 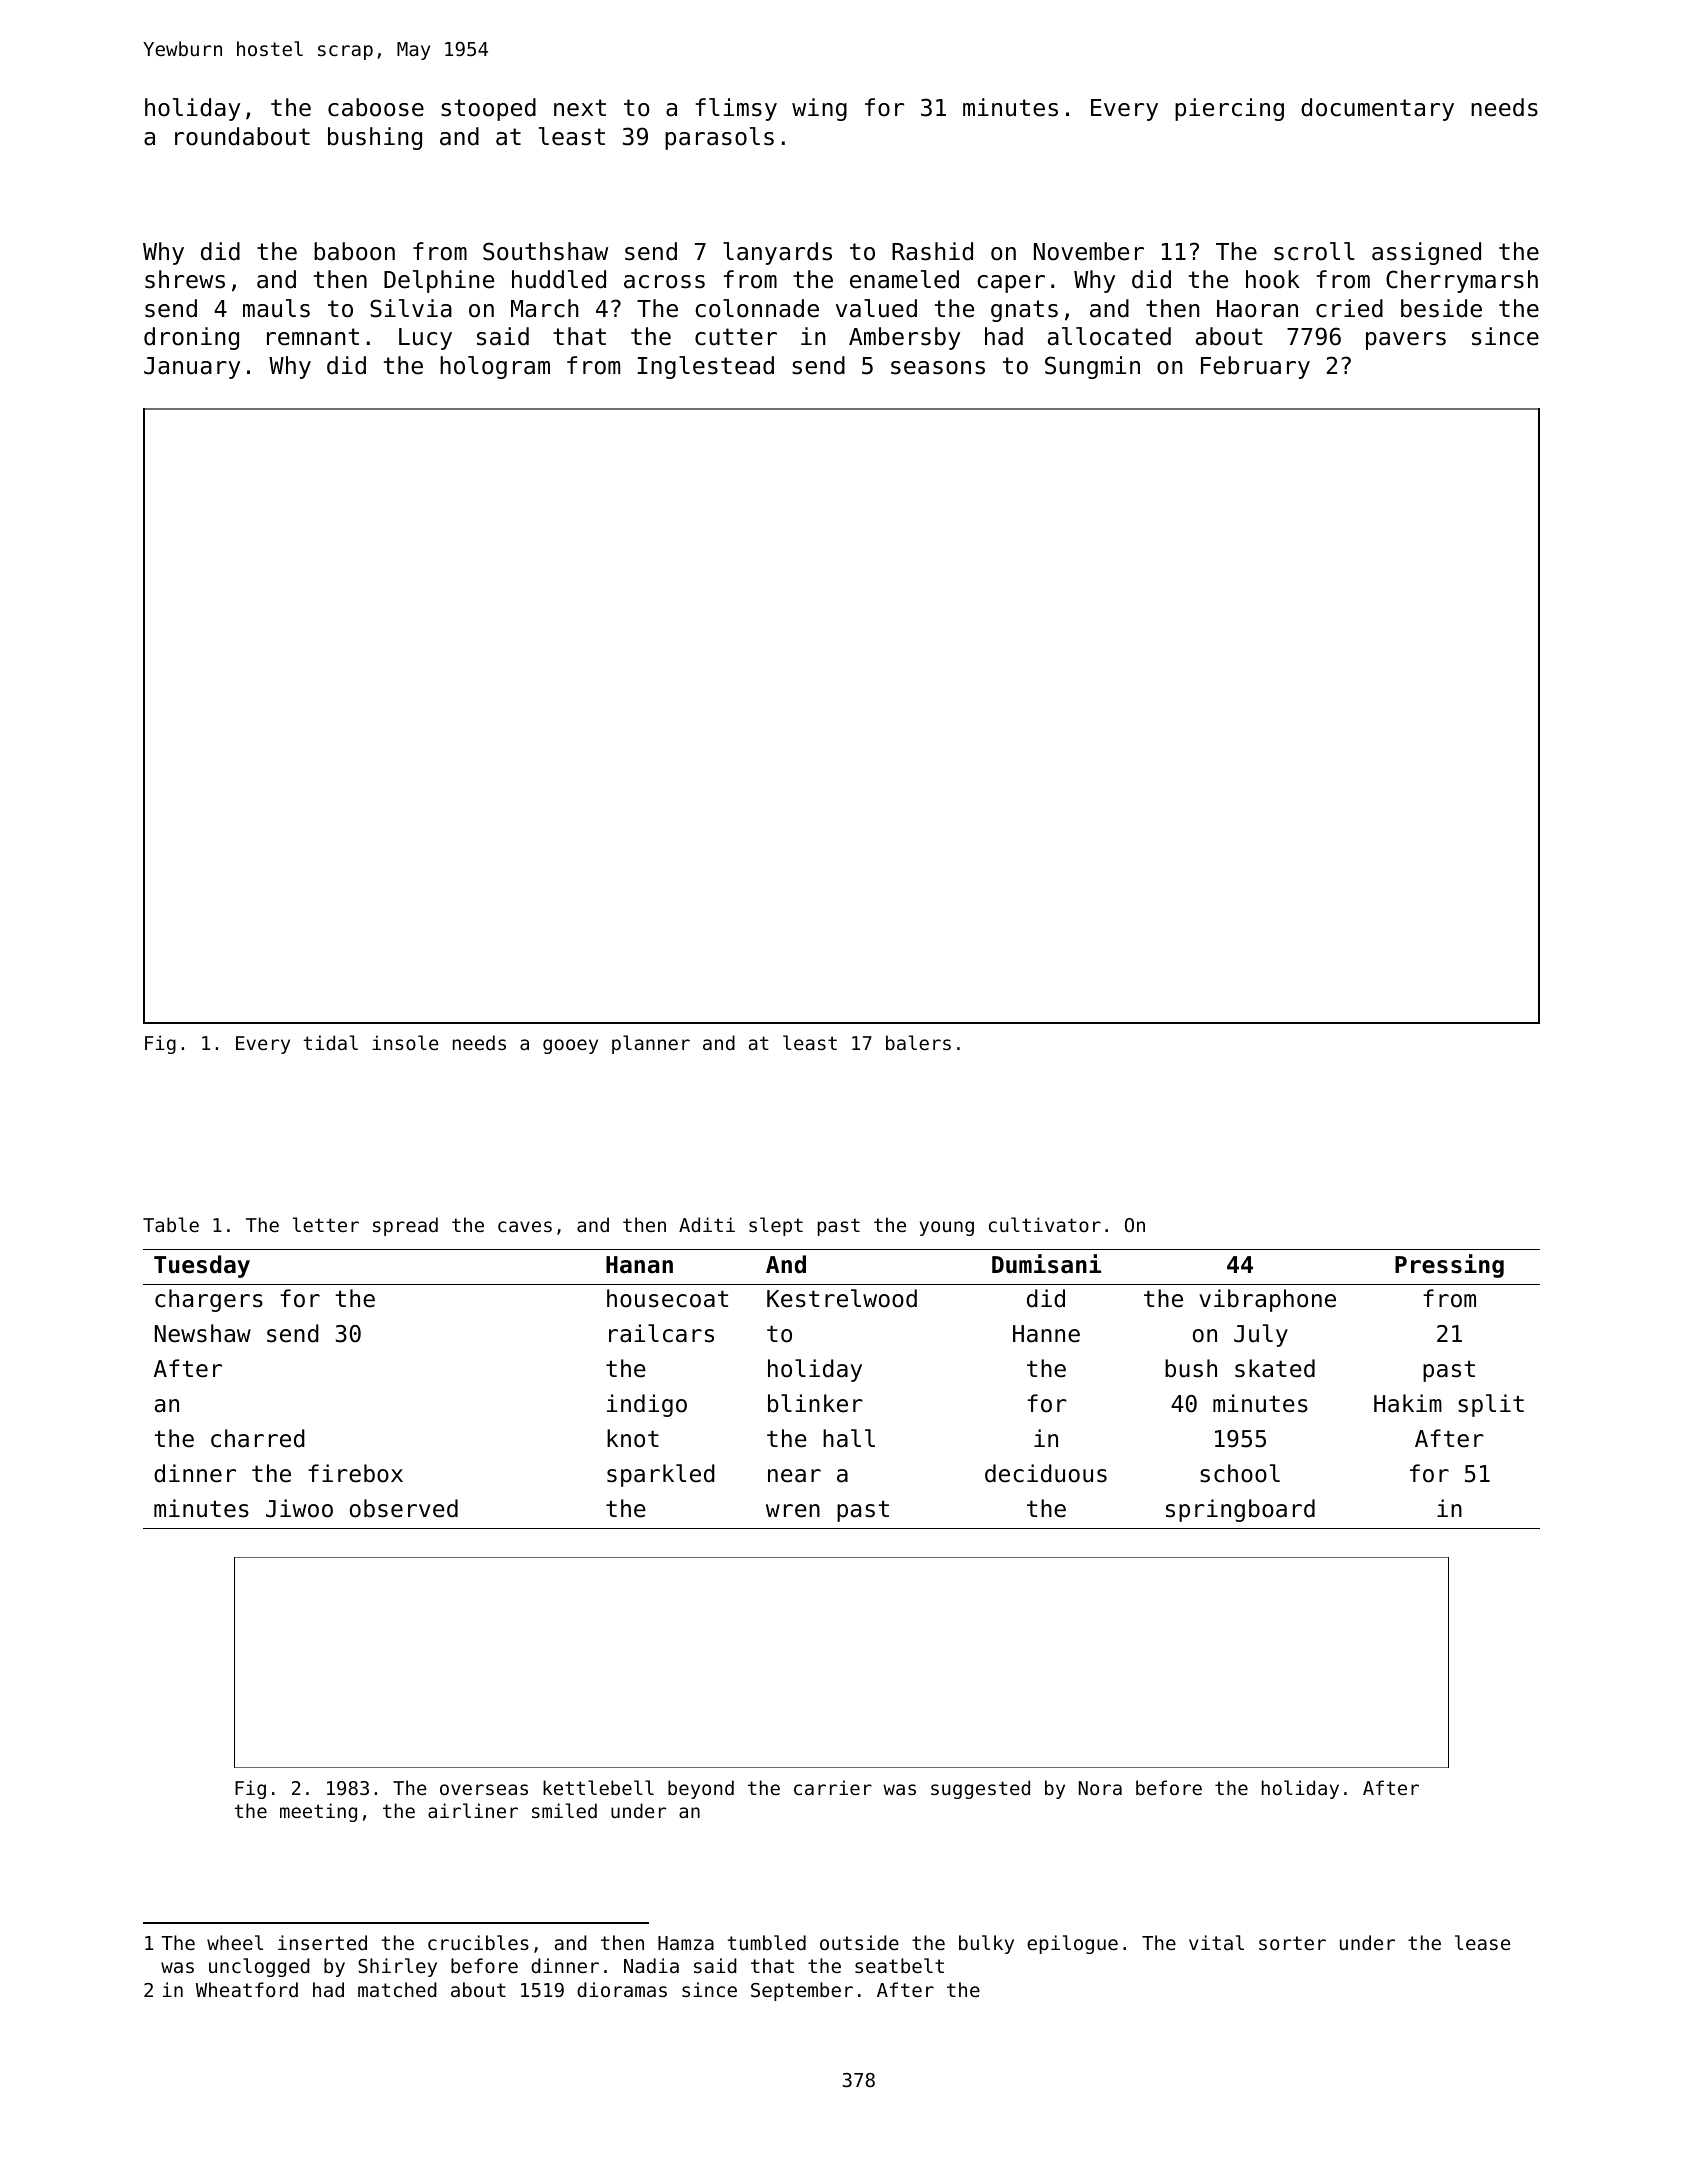 What do you see at coordinates (564, 1810) in the document?
I see `smiled` at bounding box center [564, 1810].
